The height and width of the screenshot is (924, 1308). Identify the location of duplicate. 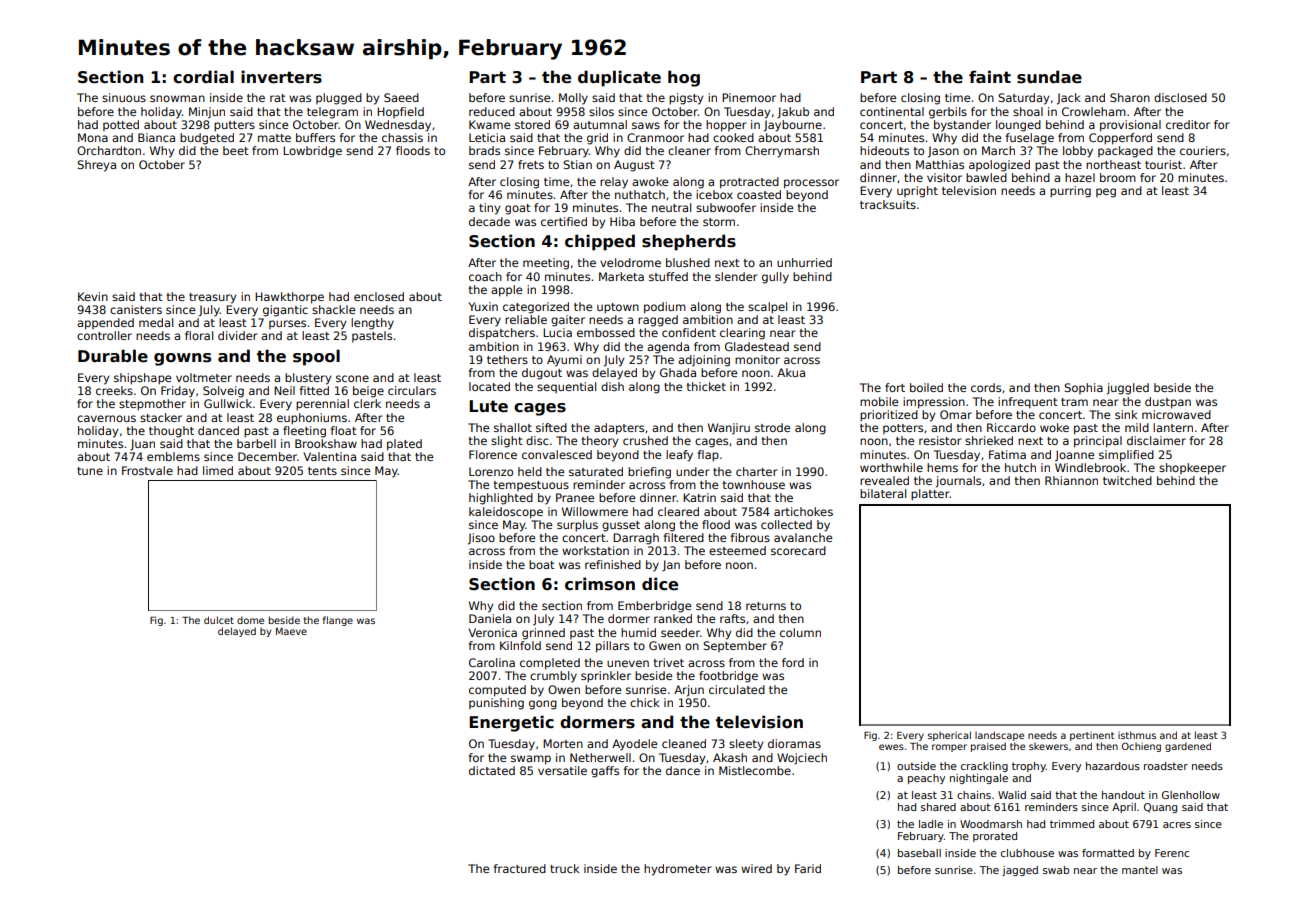
(619, 78).
